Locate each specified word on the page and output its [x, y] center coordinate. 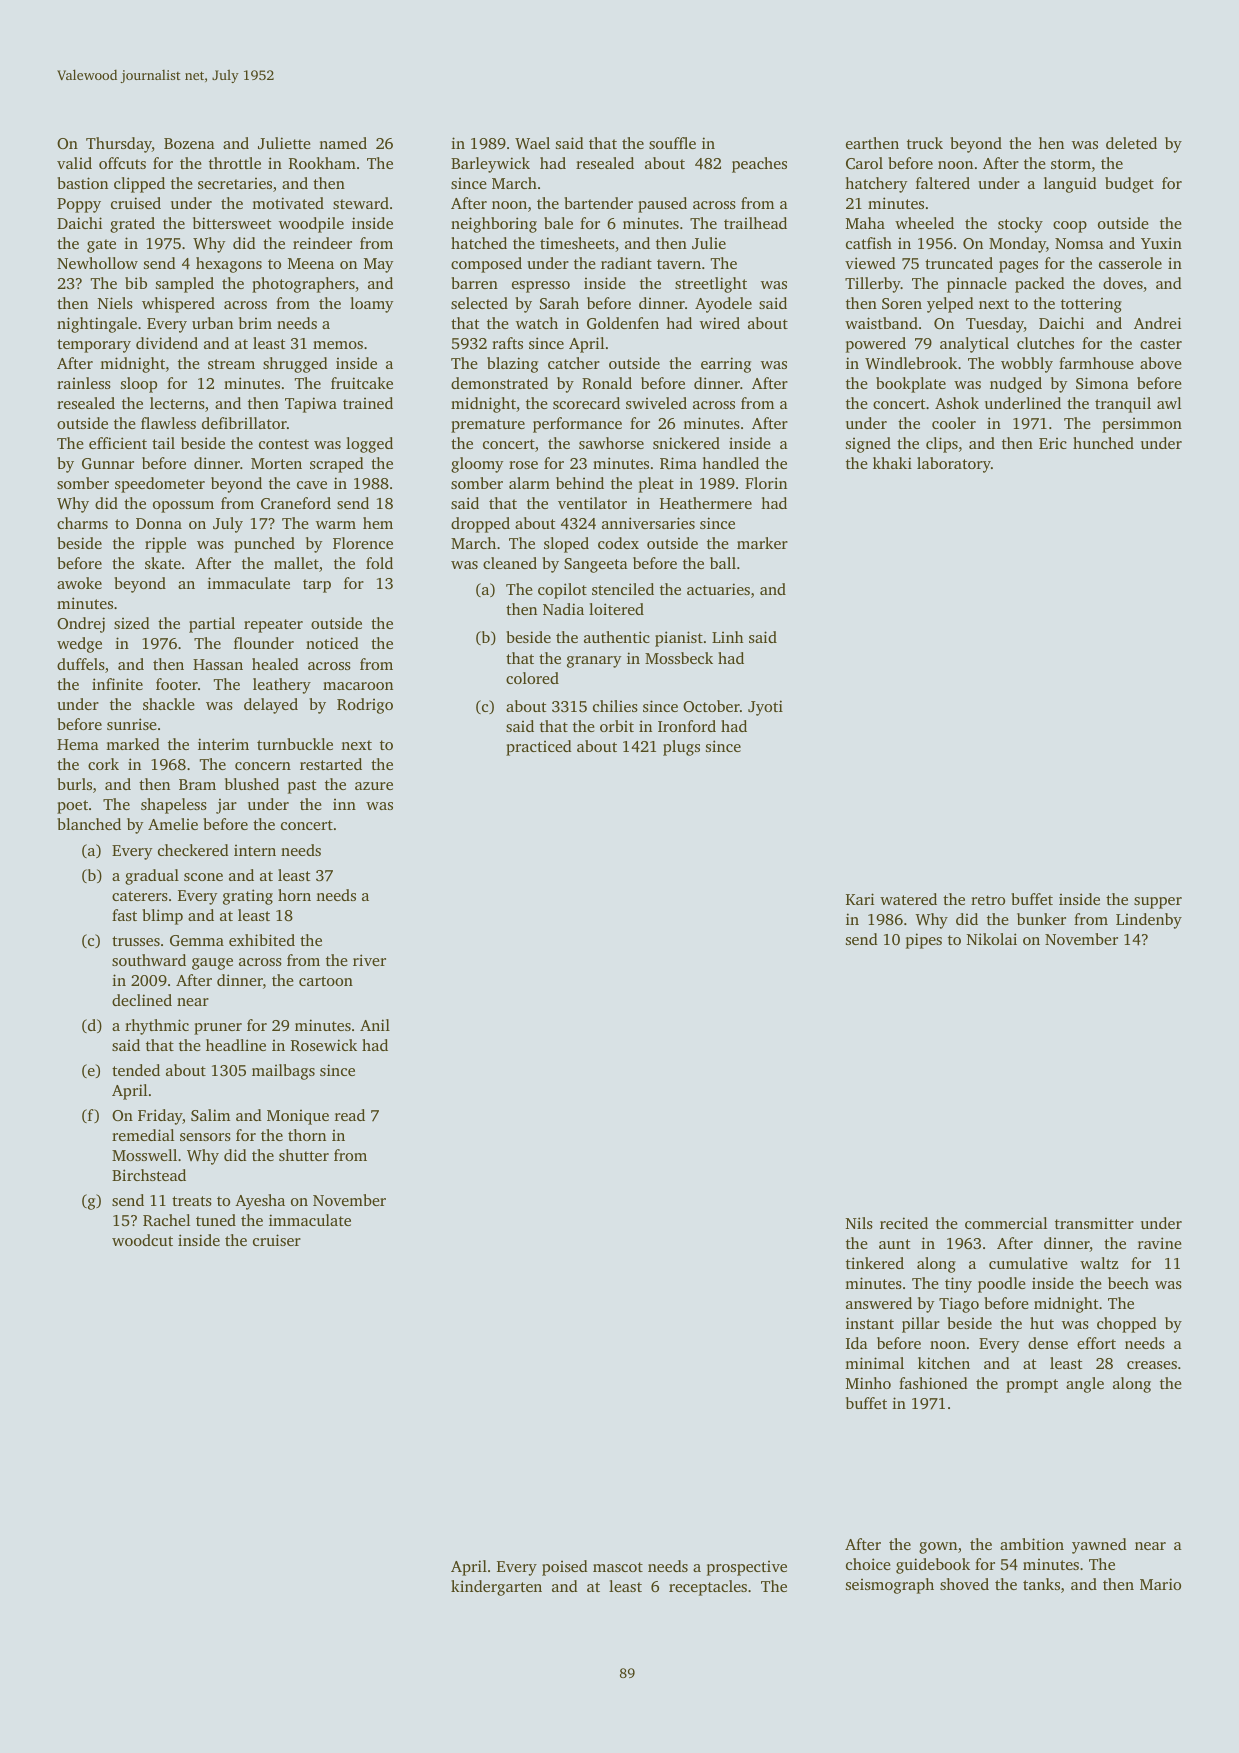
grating [248, 897]
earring [726, 365]
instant [870, 1323]
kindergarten [496, 1588]
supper [1158, 903]
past [302, 787]
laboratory [954, 465]
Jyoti [765, 708]
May [379, 265]
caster [1161, 344]
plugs [681, 748]
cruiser [277, 1240]
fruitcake [362, 383]
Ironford [687, 726]
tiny [958, 1285]
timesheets [577, 243]
